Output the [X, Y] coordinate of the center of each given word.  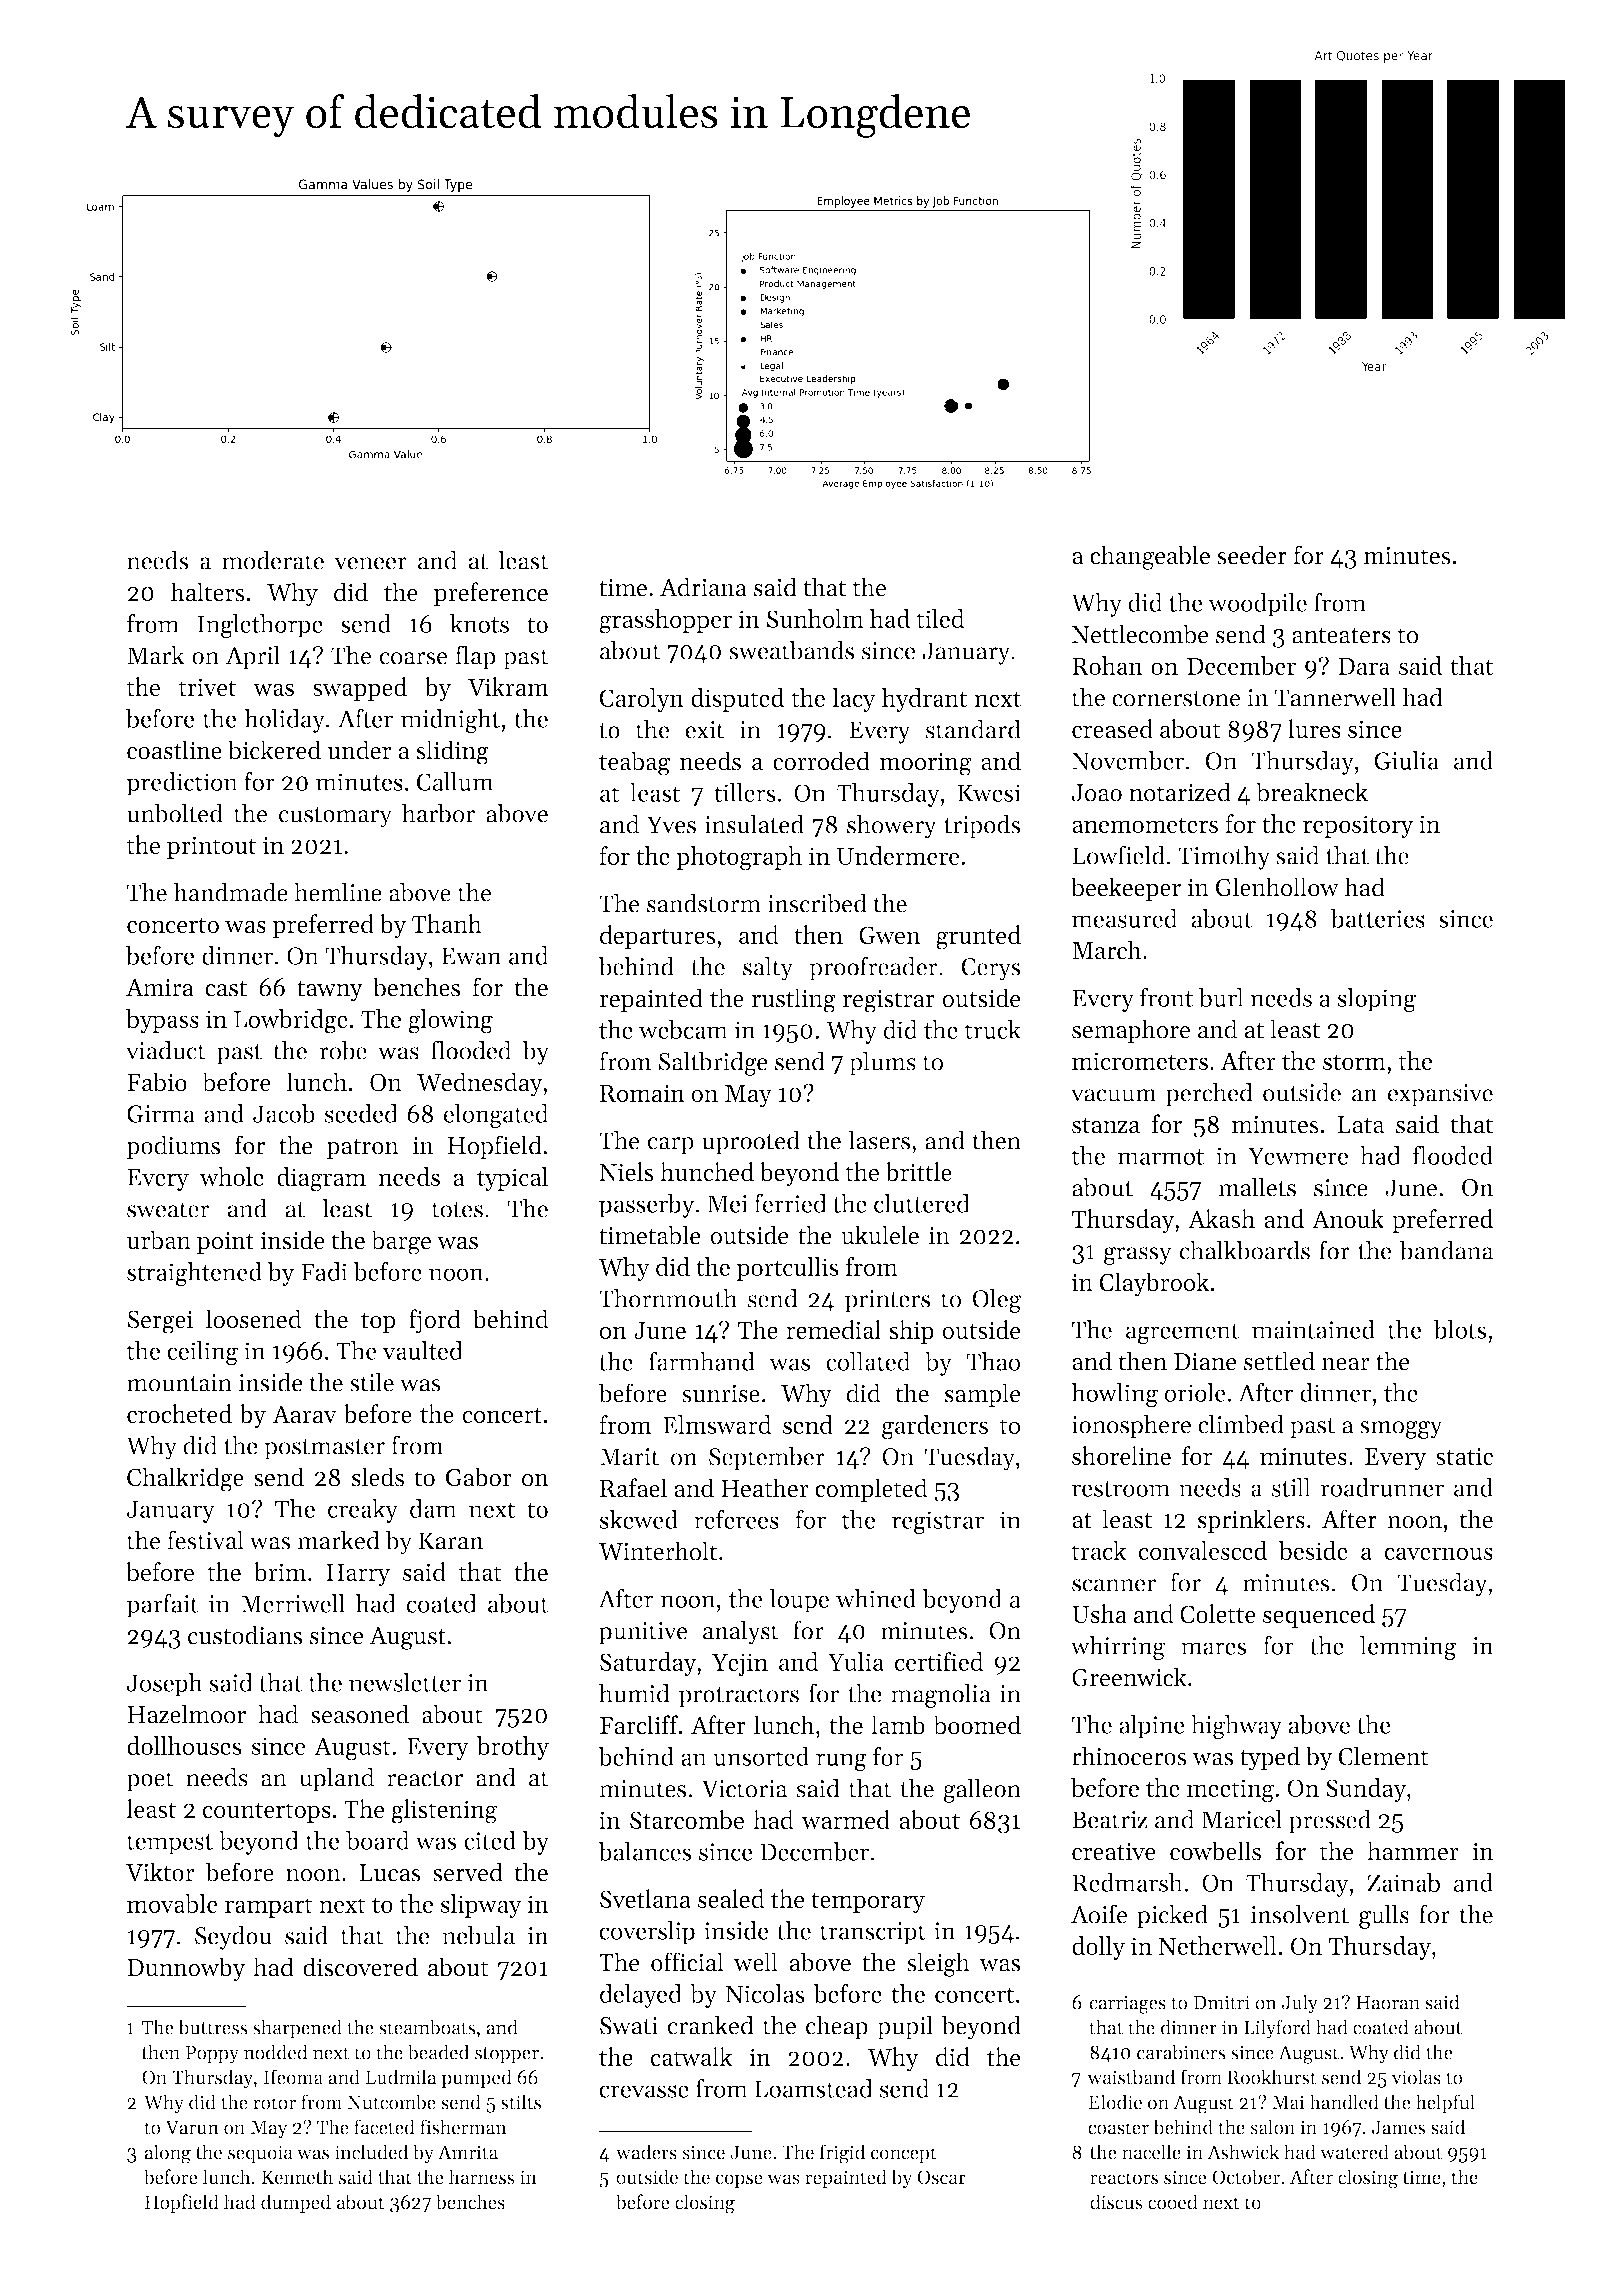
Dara [1364, 666]
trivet [207, 687]
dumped [296, 2203]
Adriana [703, 587]
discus [1116, 2202]
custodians [245, 1635]
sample [982, 1395]
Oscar [941, 2177]
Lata [1361, 1125]
